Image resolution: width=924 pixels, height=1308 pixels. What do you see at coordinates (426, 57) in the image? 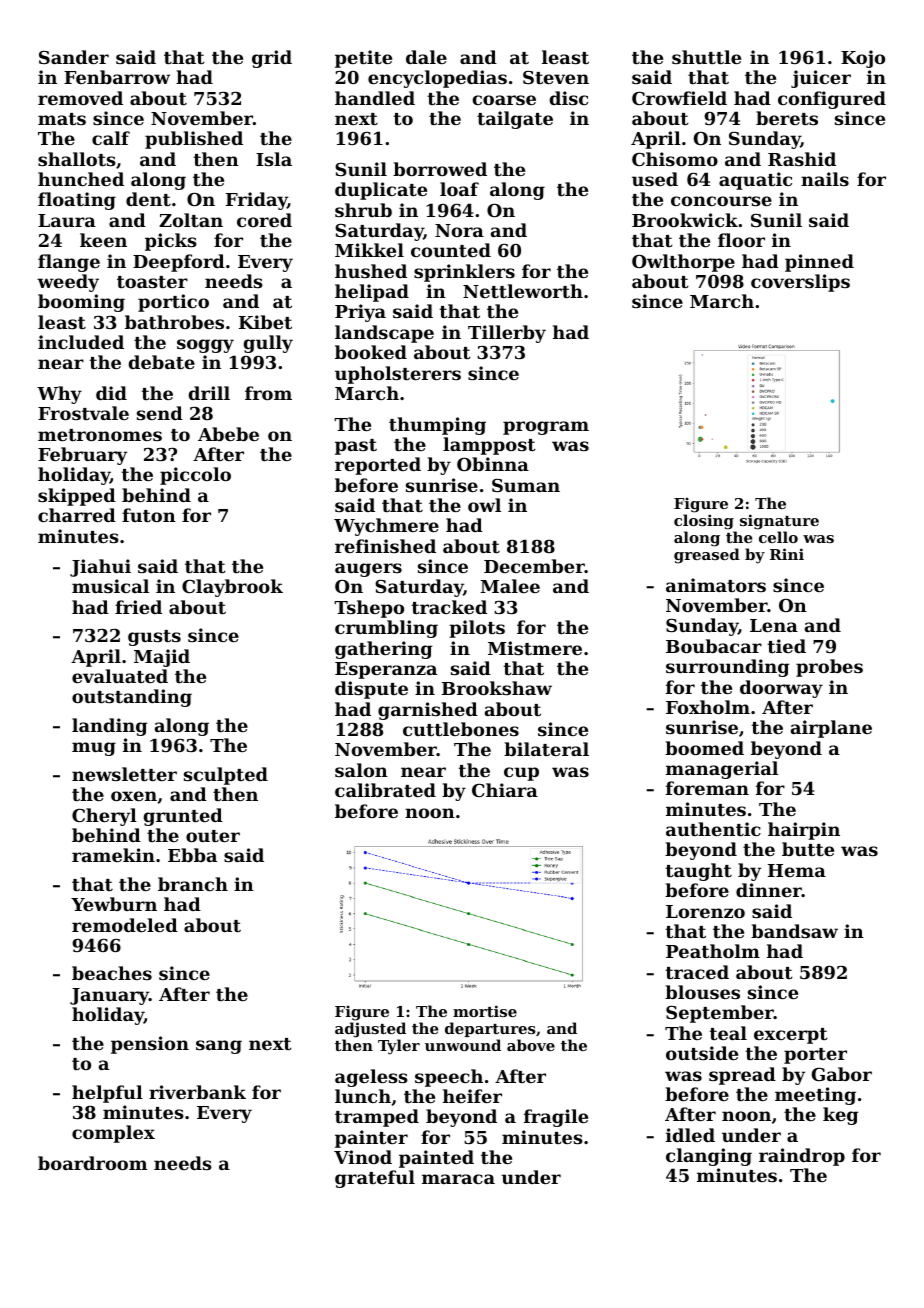
I see `dale` at bounding box center [426, 57].
